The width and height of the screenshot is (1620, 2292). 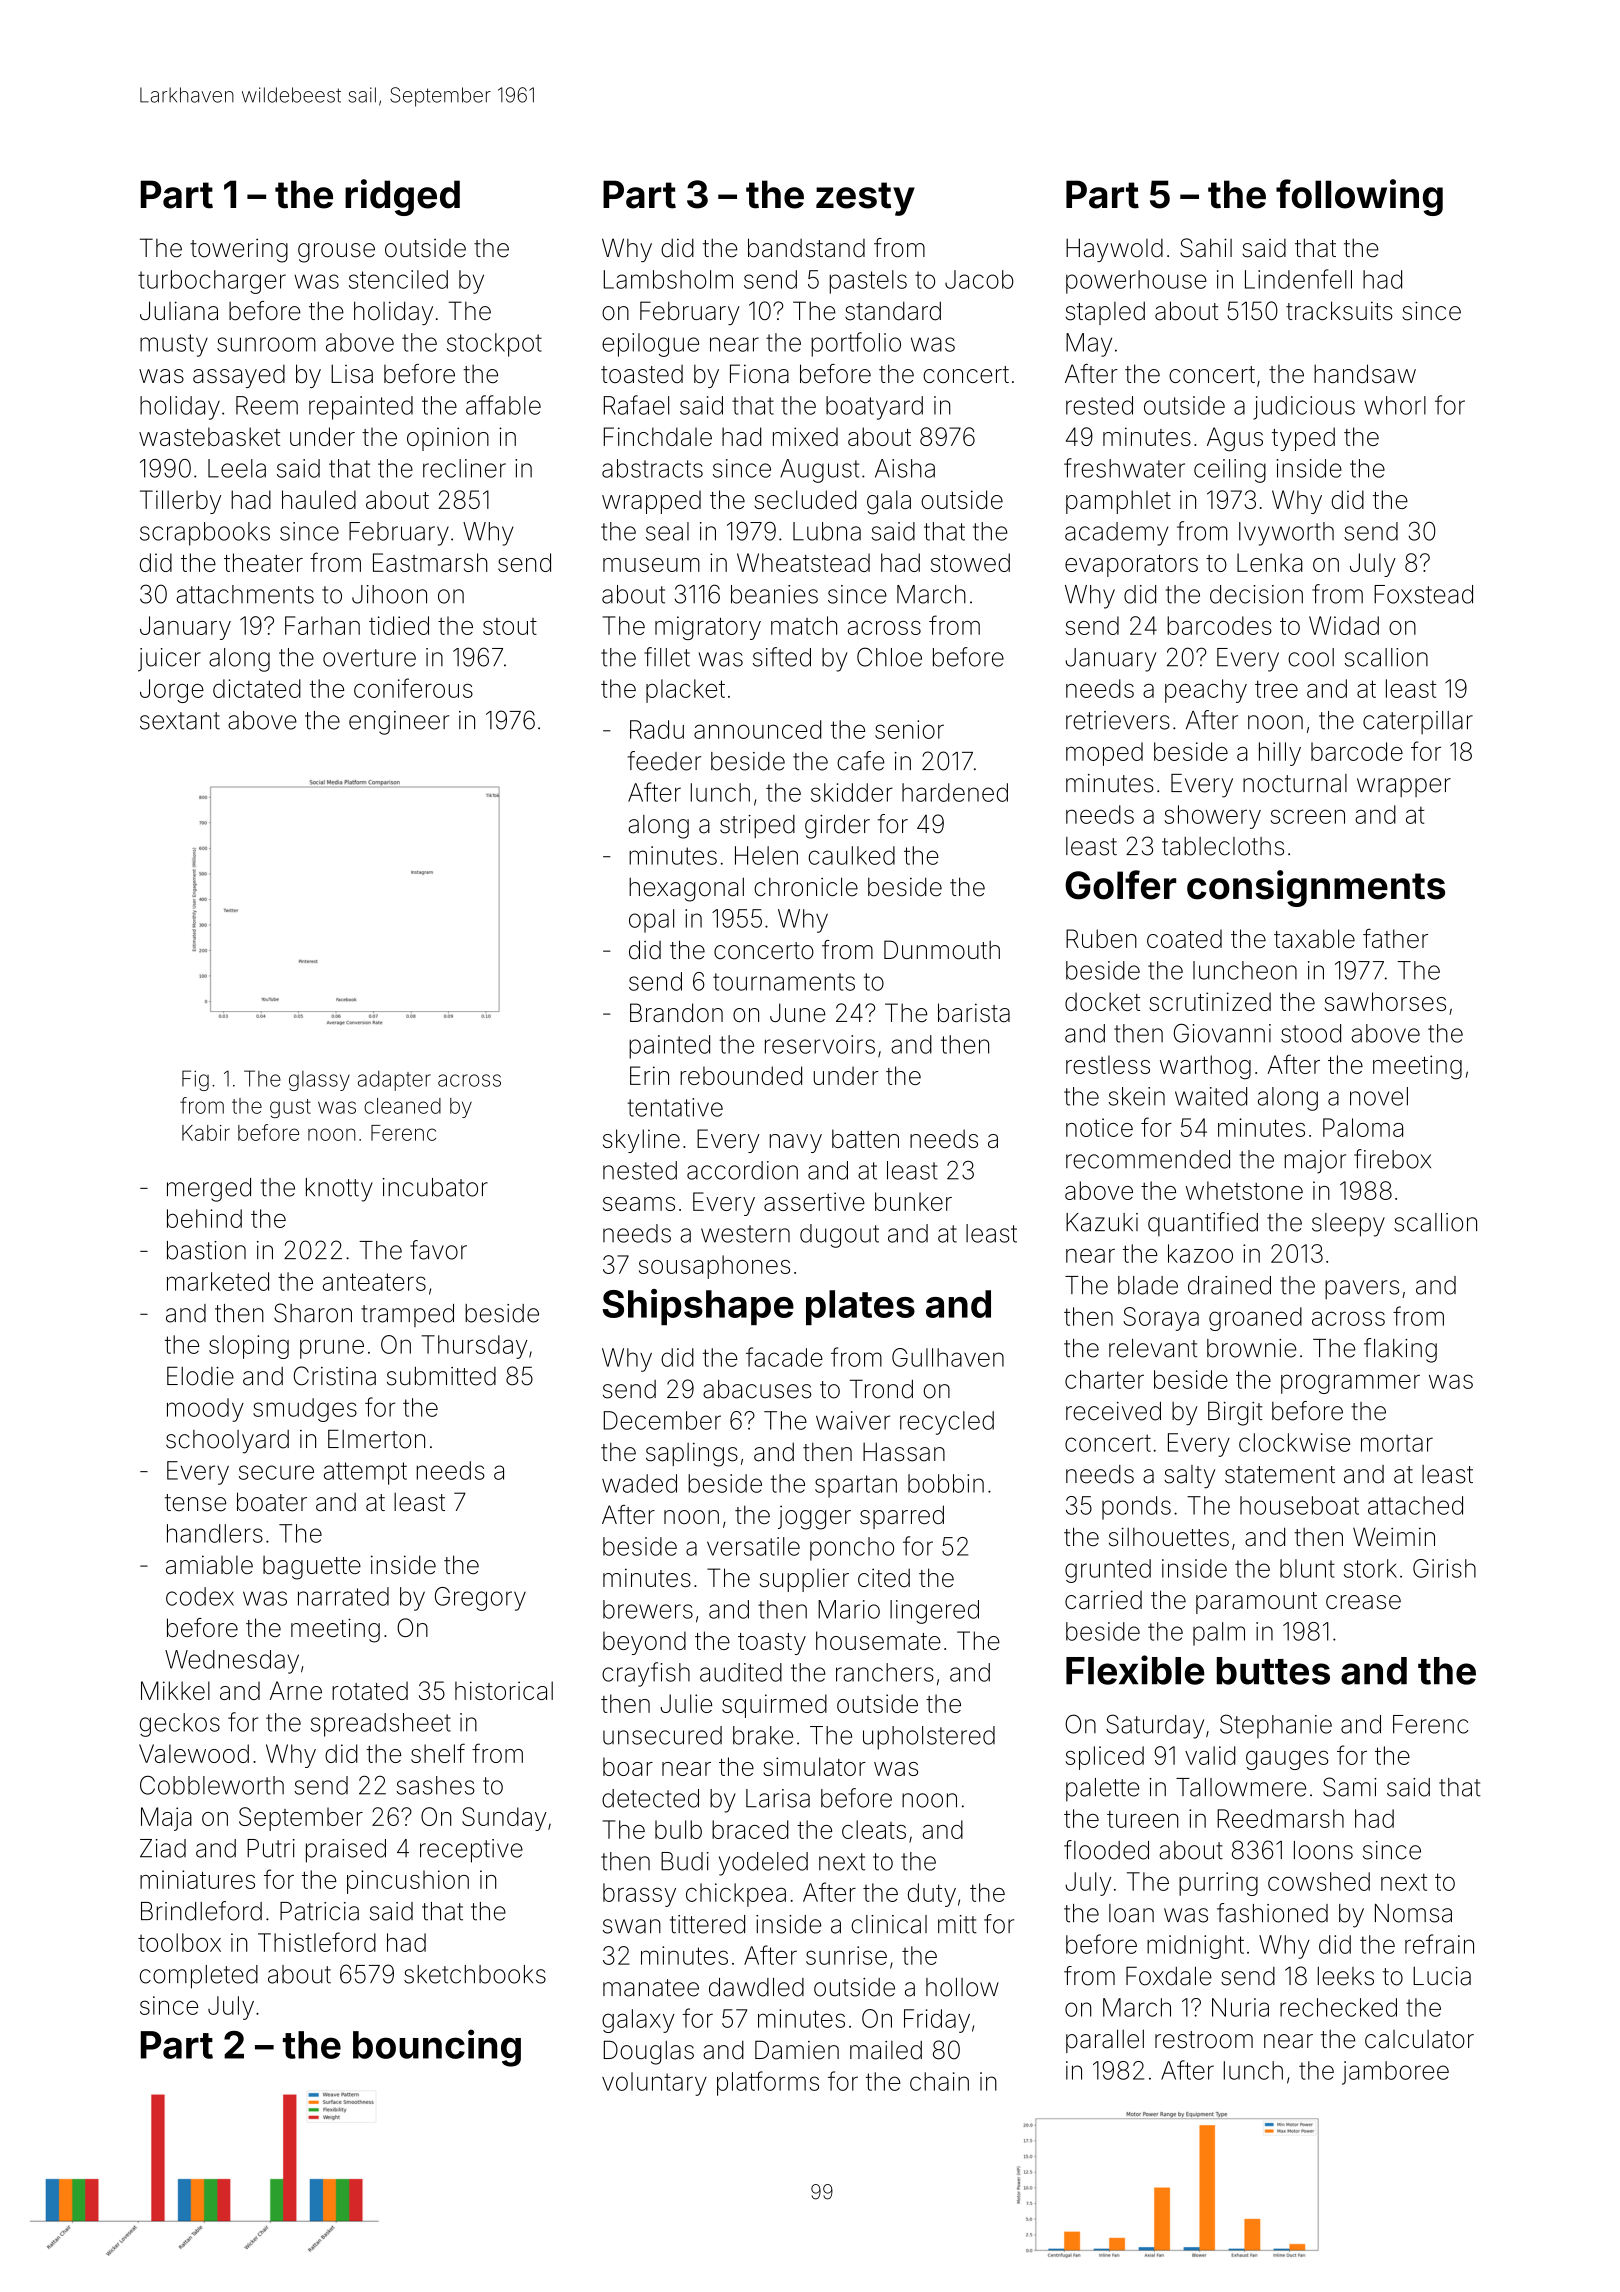 What do you see at coordinates (1120, 885) in the screenshot?
I see `Golfer` at bounding box center [1120, 885].
